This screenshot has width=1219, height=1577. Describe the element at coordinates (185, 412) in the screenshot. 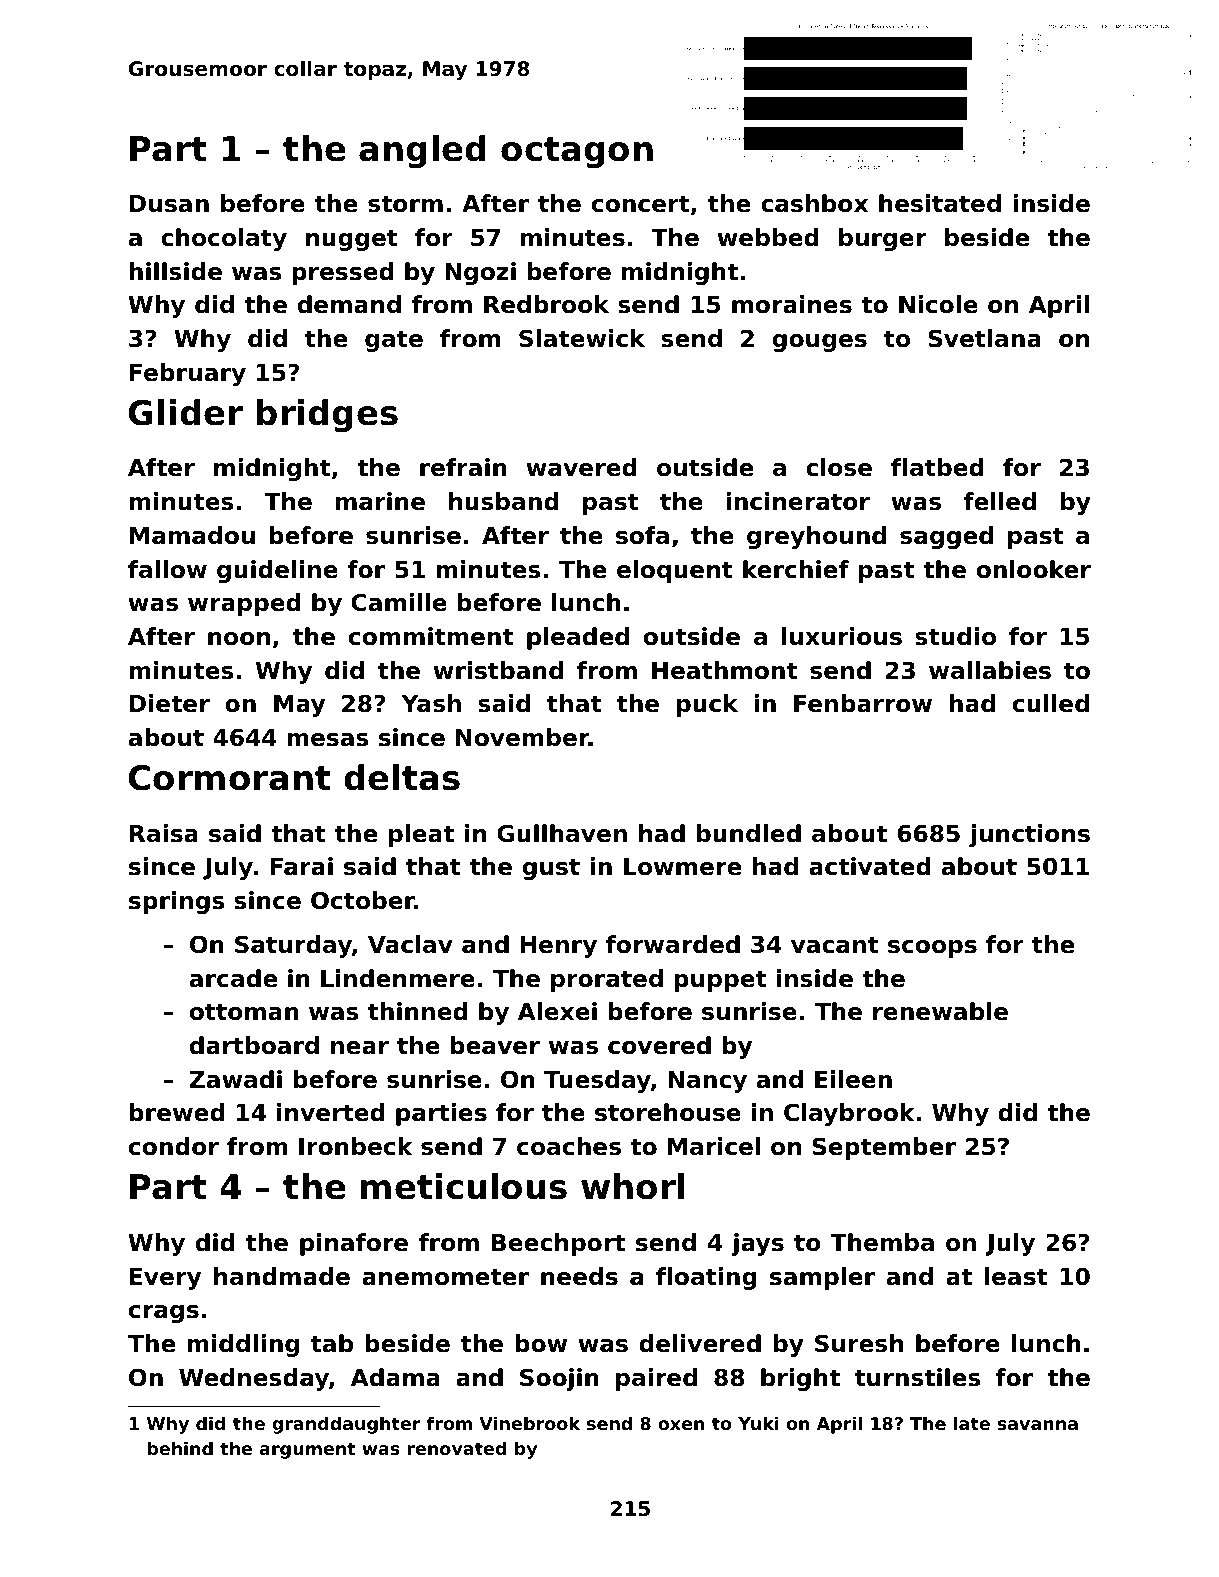

I see `Glider` at that location.
